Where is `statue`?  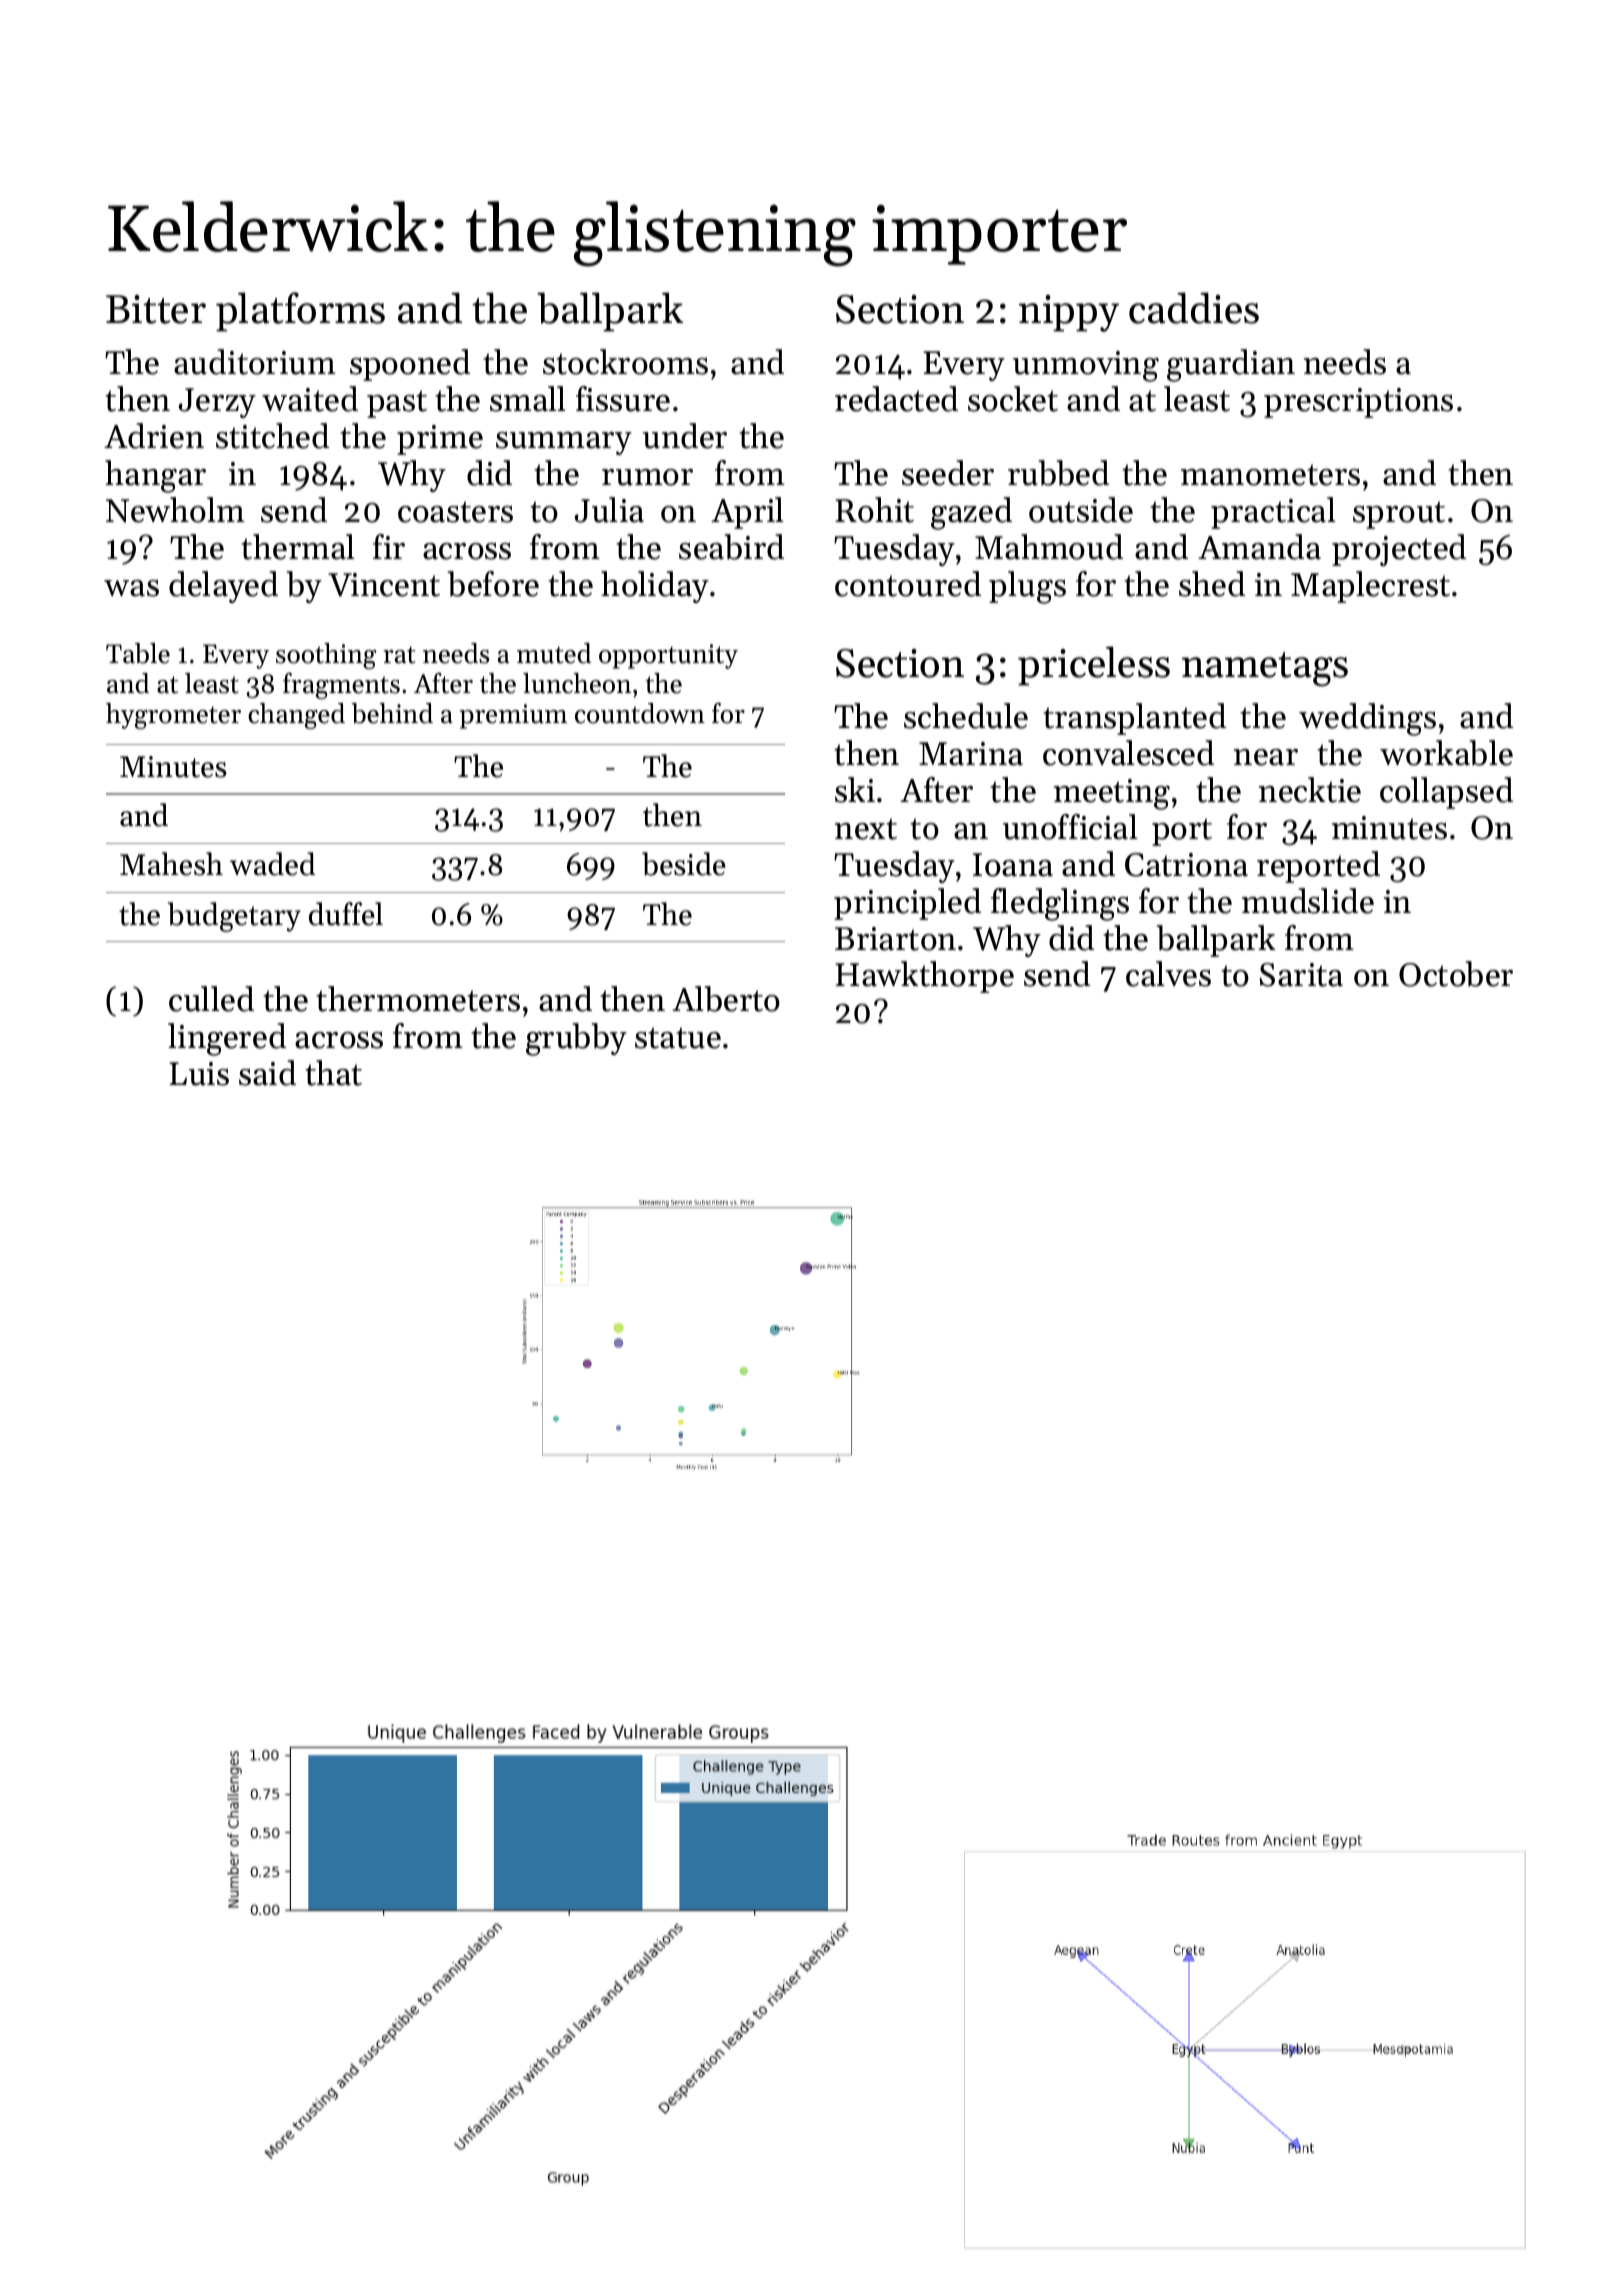 statue is located at coordinates (678, 1038).
